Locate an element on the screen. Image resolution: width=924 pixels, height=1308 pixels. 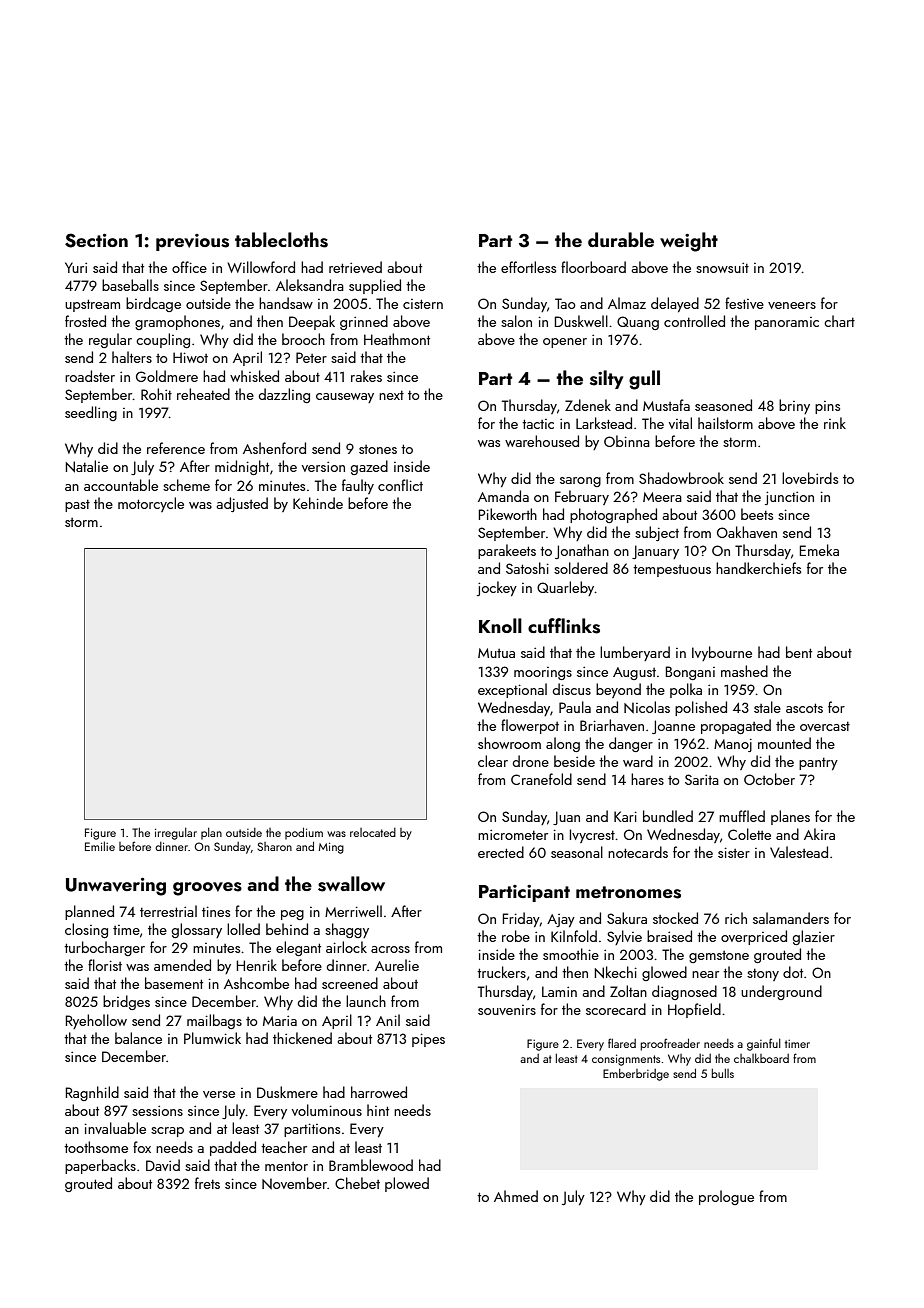
next is located at coordinates (391, 395).
